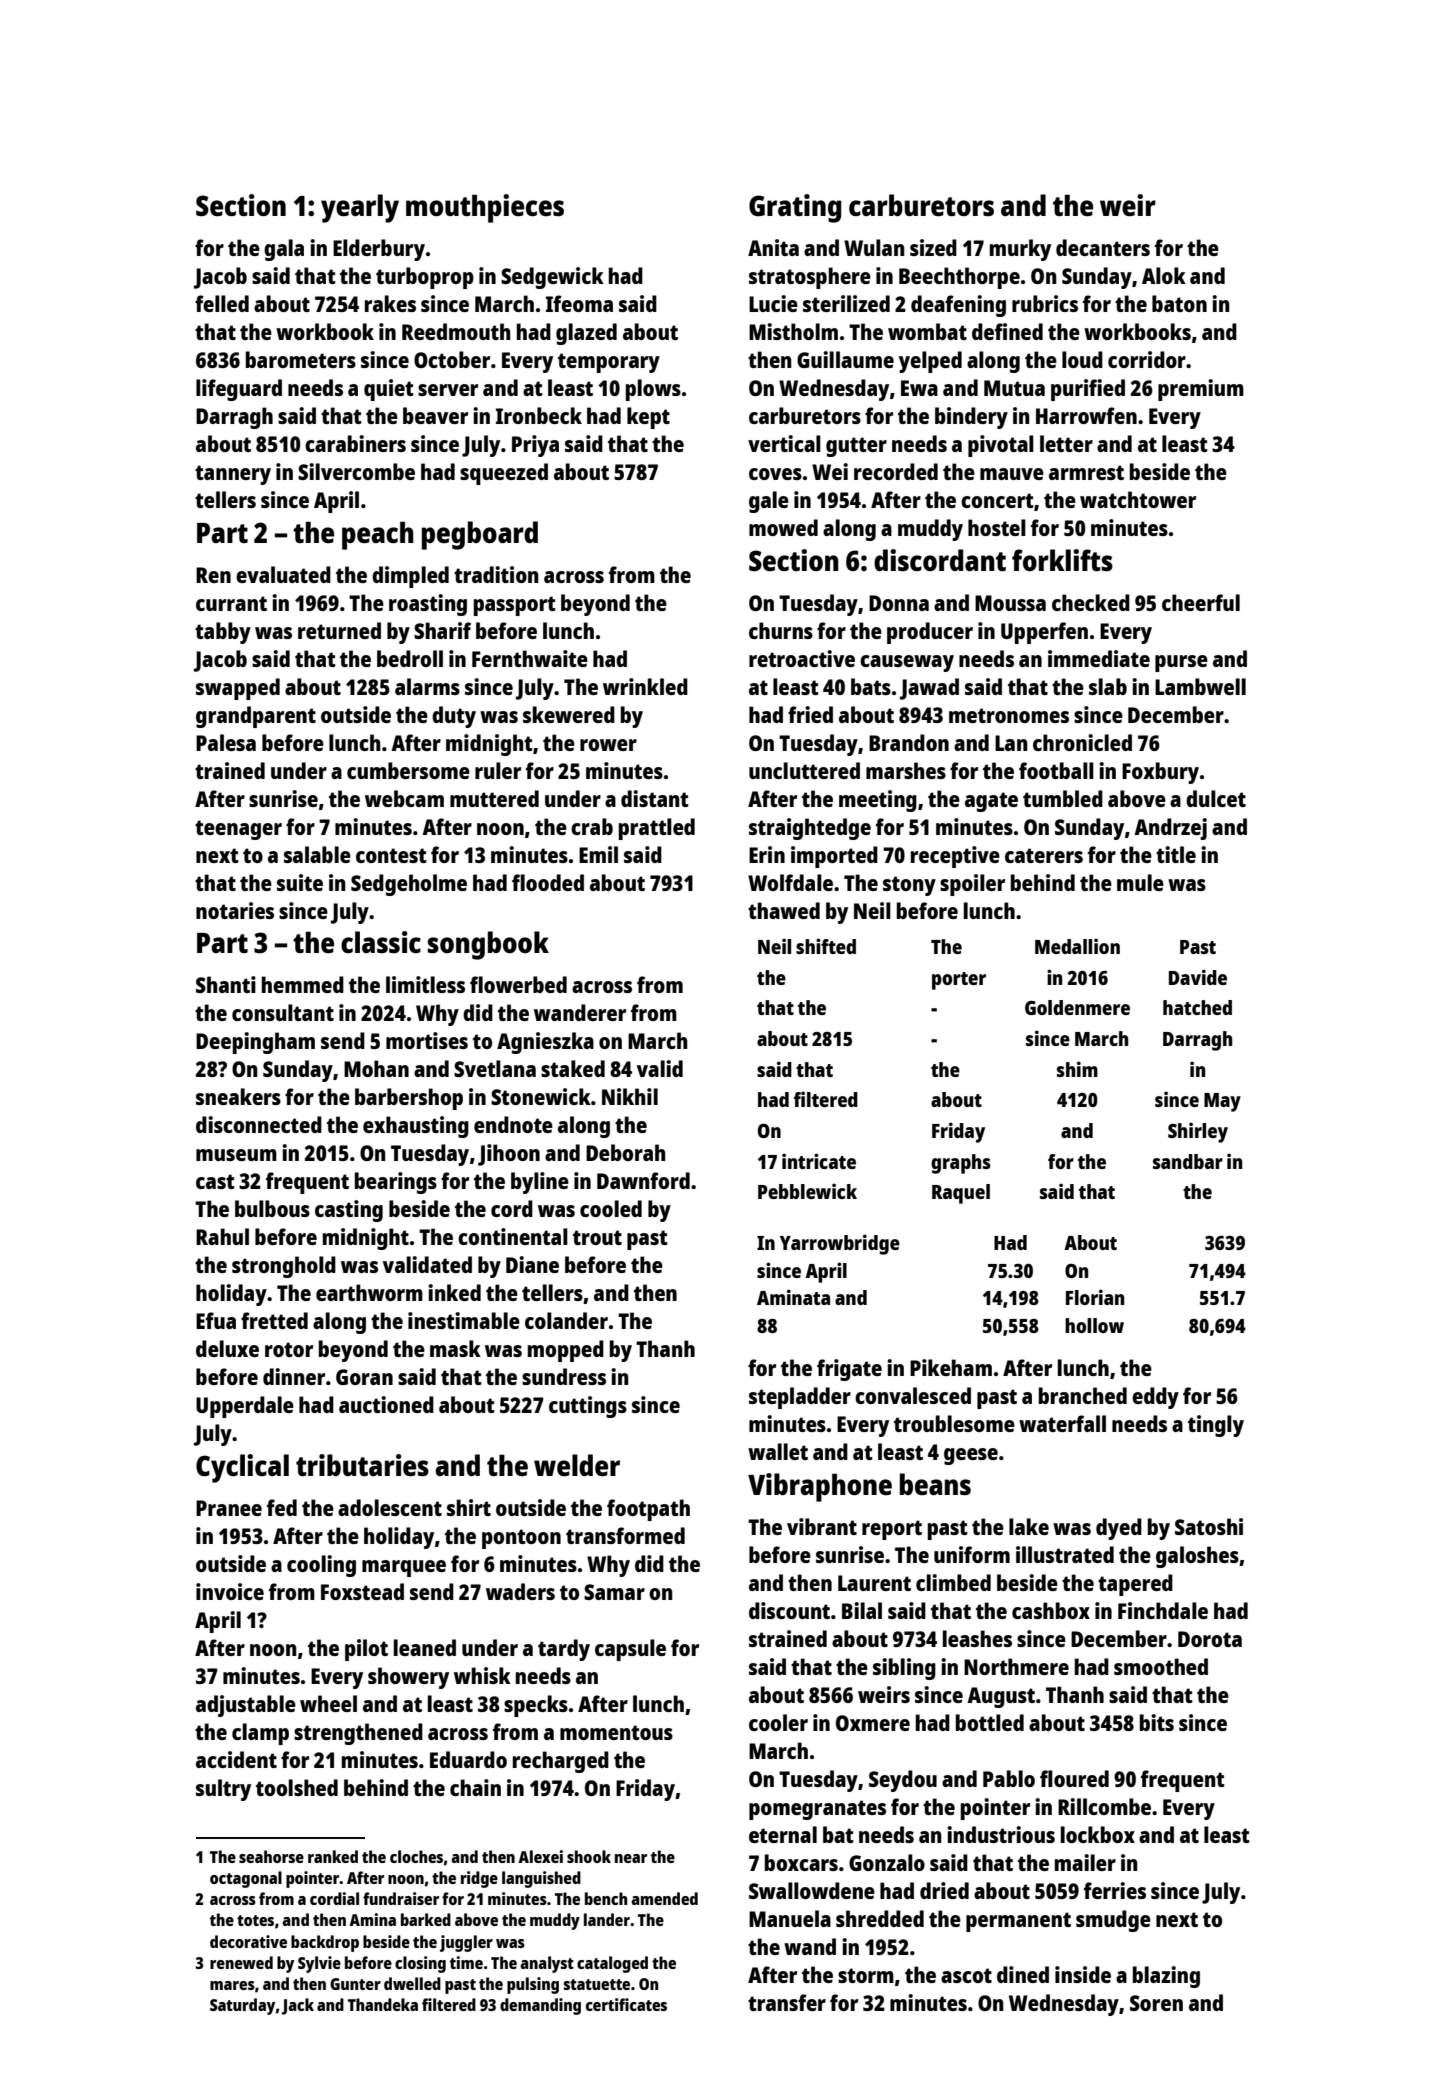  What do you see at coordinates (1091, 602) in the document?
I see `checked` at bounding box center [1091, 602].
